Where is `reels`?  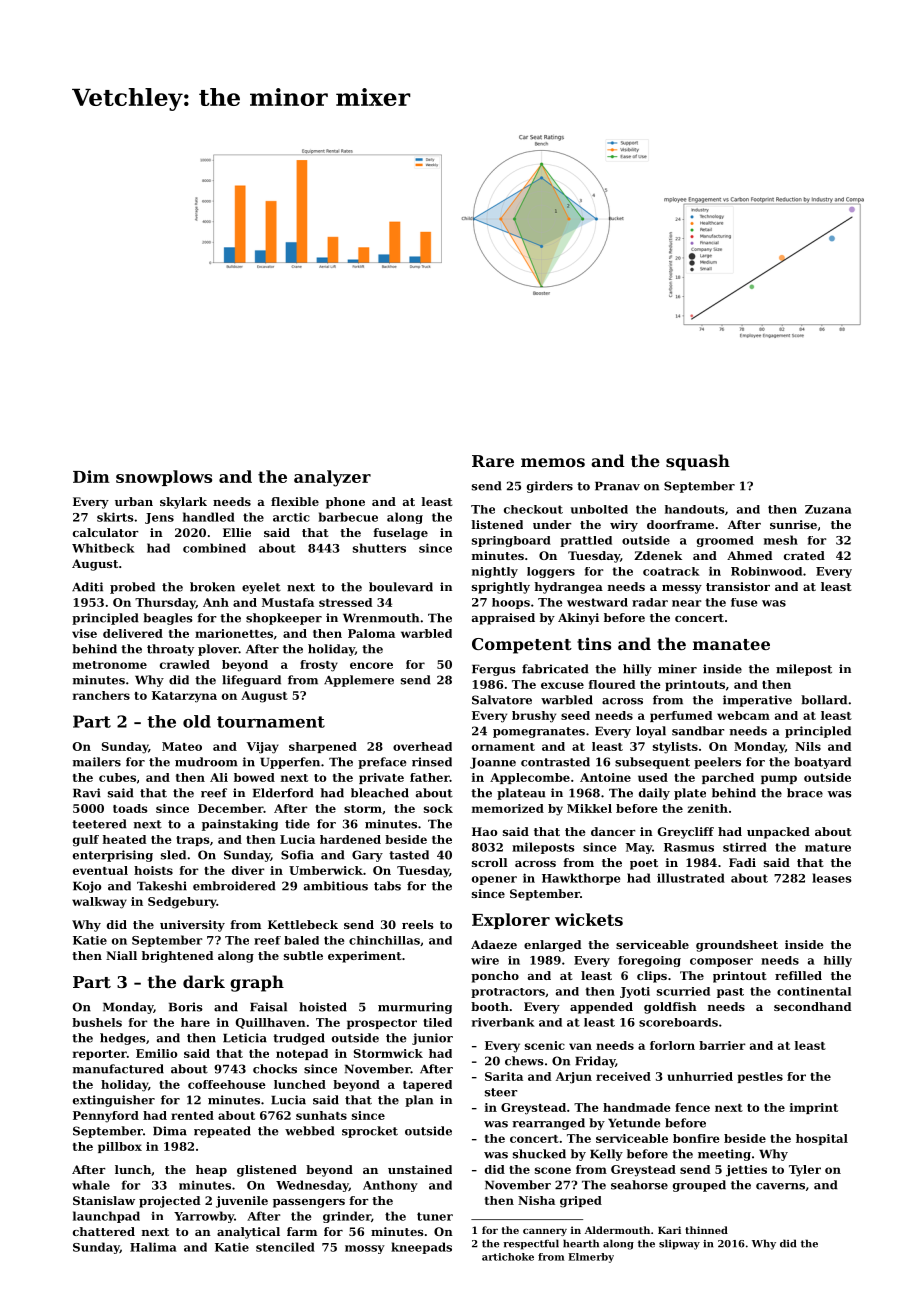
reels is located at coordinates (418, 924).
